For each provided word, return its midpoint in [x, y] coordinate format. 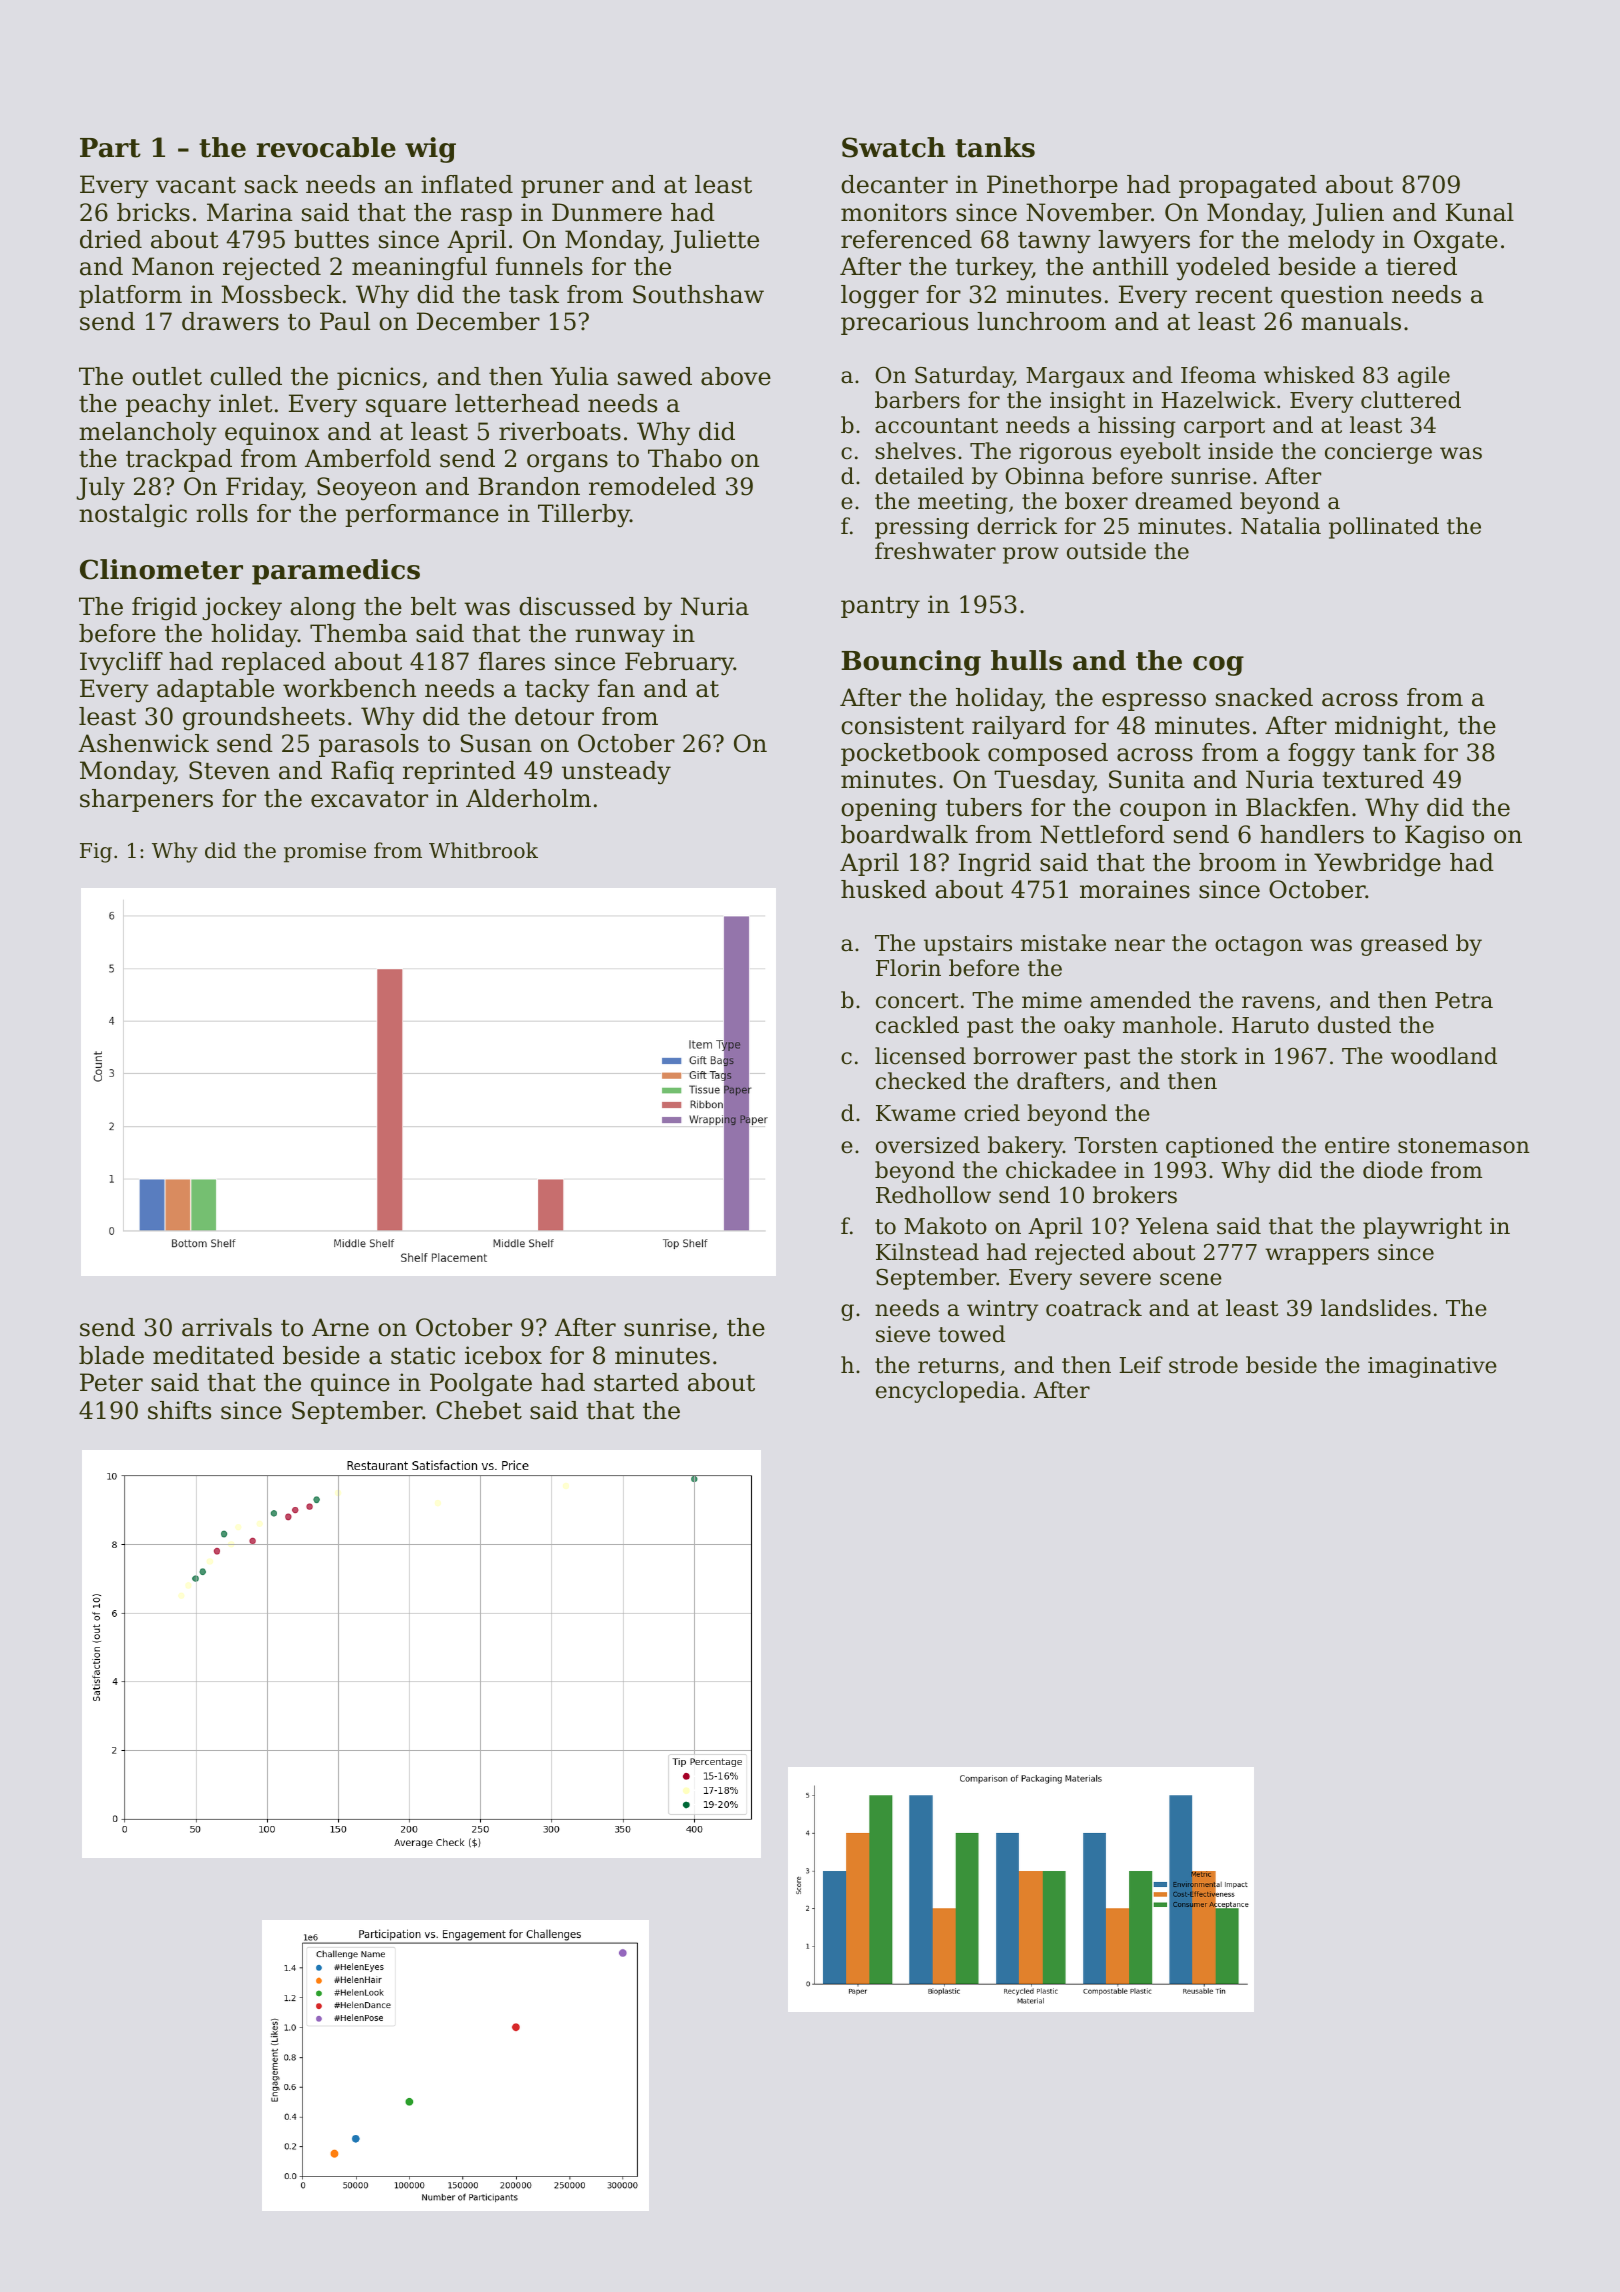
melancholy [148, 433]
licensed [920, 1056]
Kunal [1480, 212]
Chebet [479, 1410]
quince [350, 1384]
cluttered [1411, 400]
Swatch [893, 147]
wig [430, 150]
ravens [1278, 1002]
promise [325, 853]
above [736, 376]
